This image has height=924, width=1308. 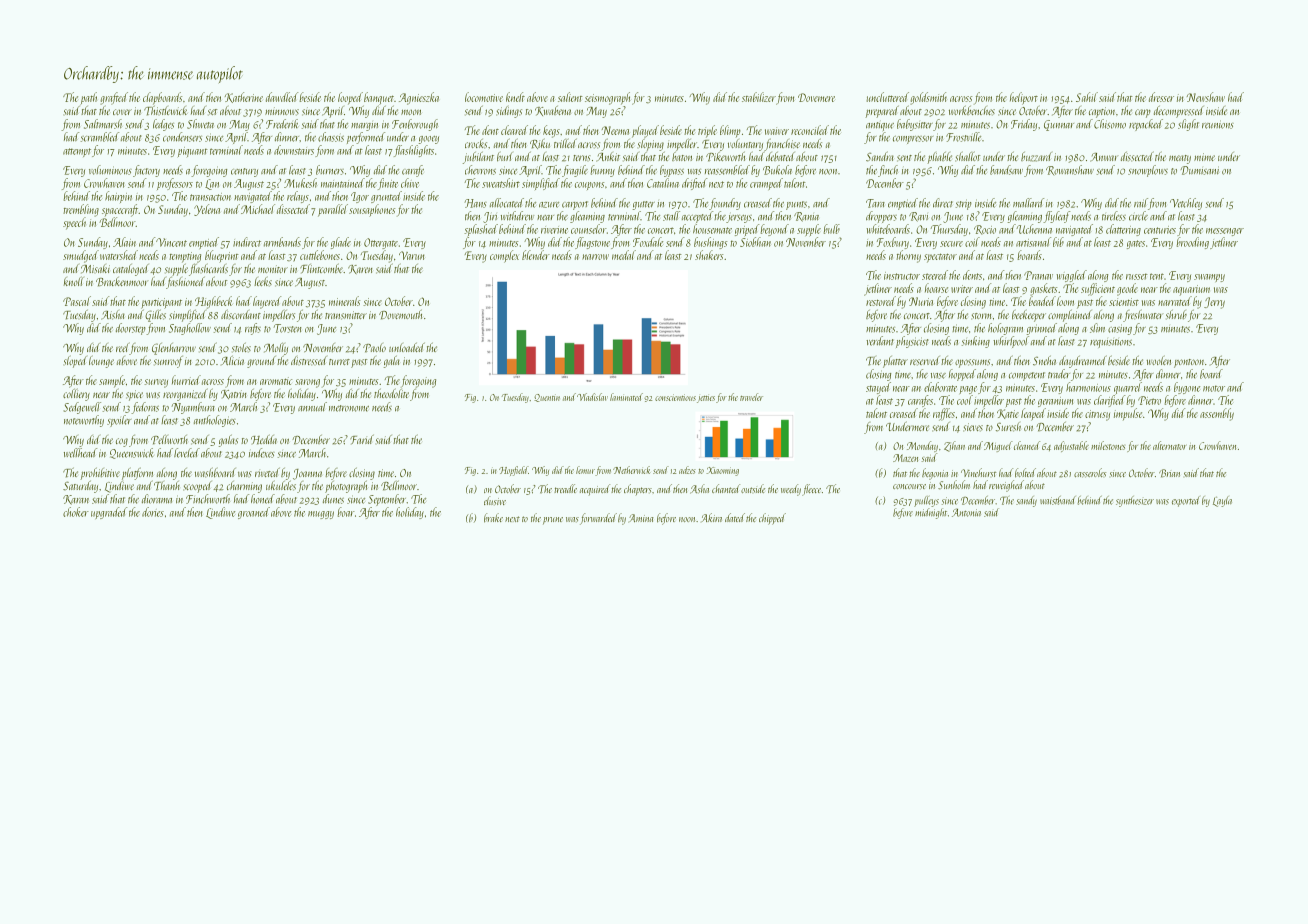 What do you see at coordinates (816, 97) in the image?
I see `Dovemere` at bounding box center [816, 97].
